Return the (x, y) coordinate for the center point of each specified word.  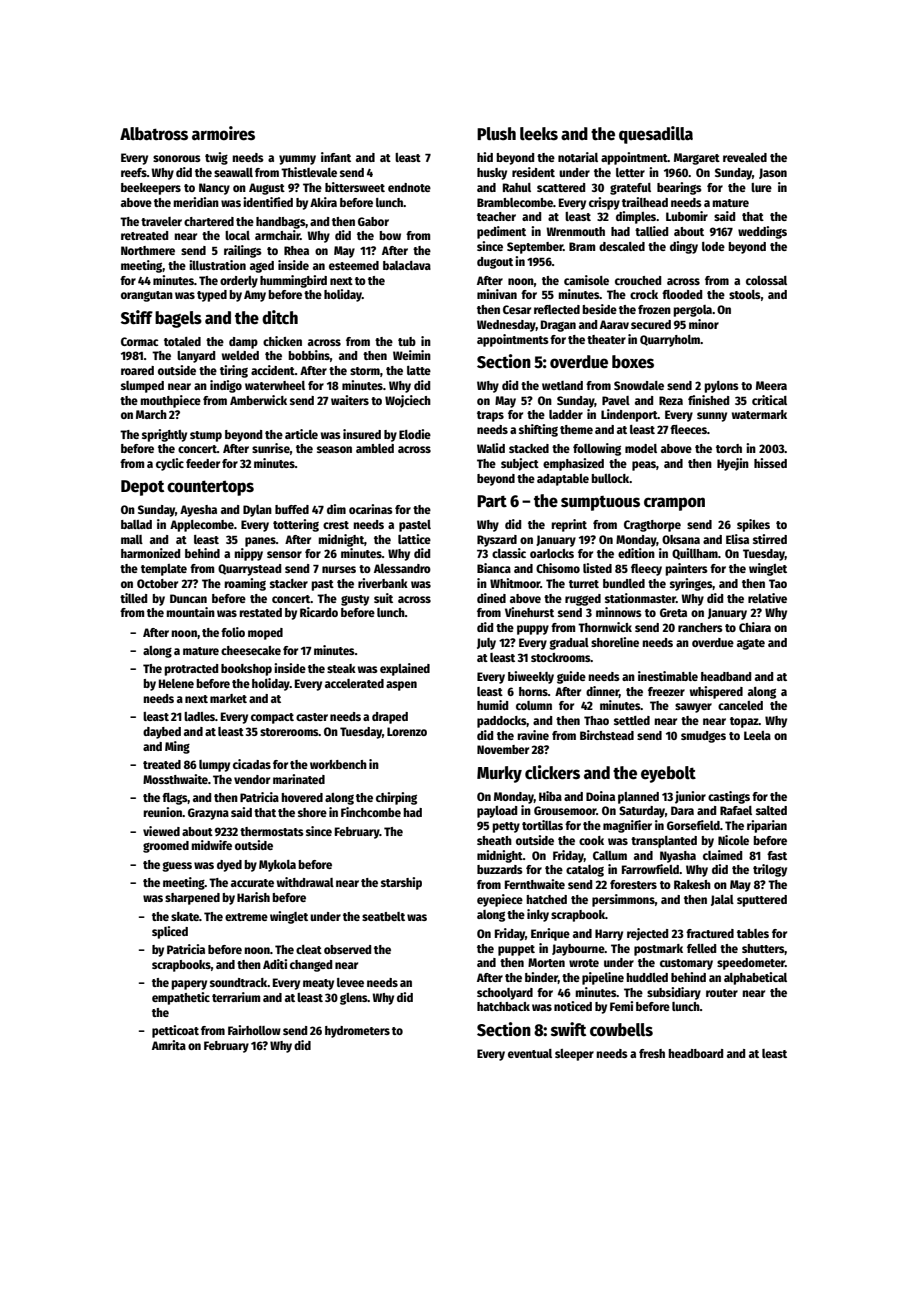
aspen (401, 686)
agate (751, 644)
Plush (496, 134)
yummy (297, 160)
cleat (309, 949)
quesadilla (656, 135)
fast (777, 855)
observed (347, 949)
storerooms (289, 732)
